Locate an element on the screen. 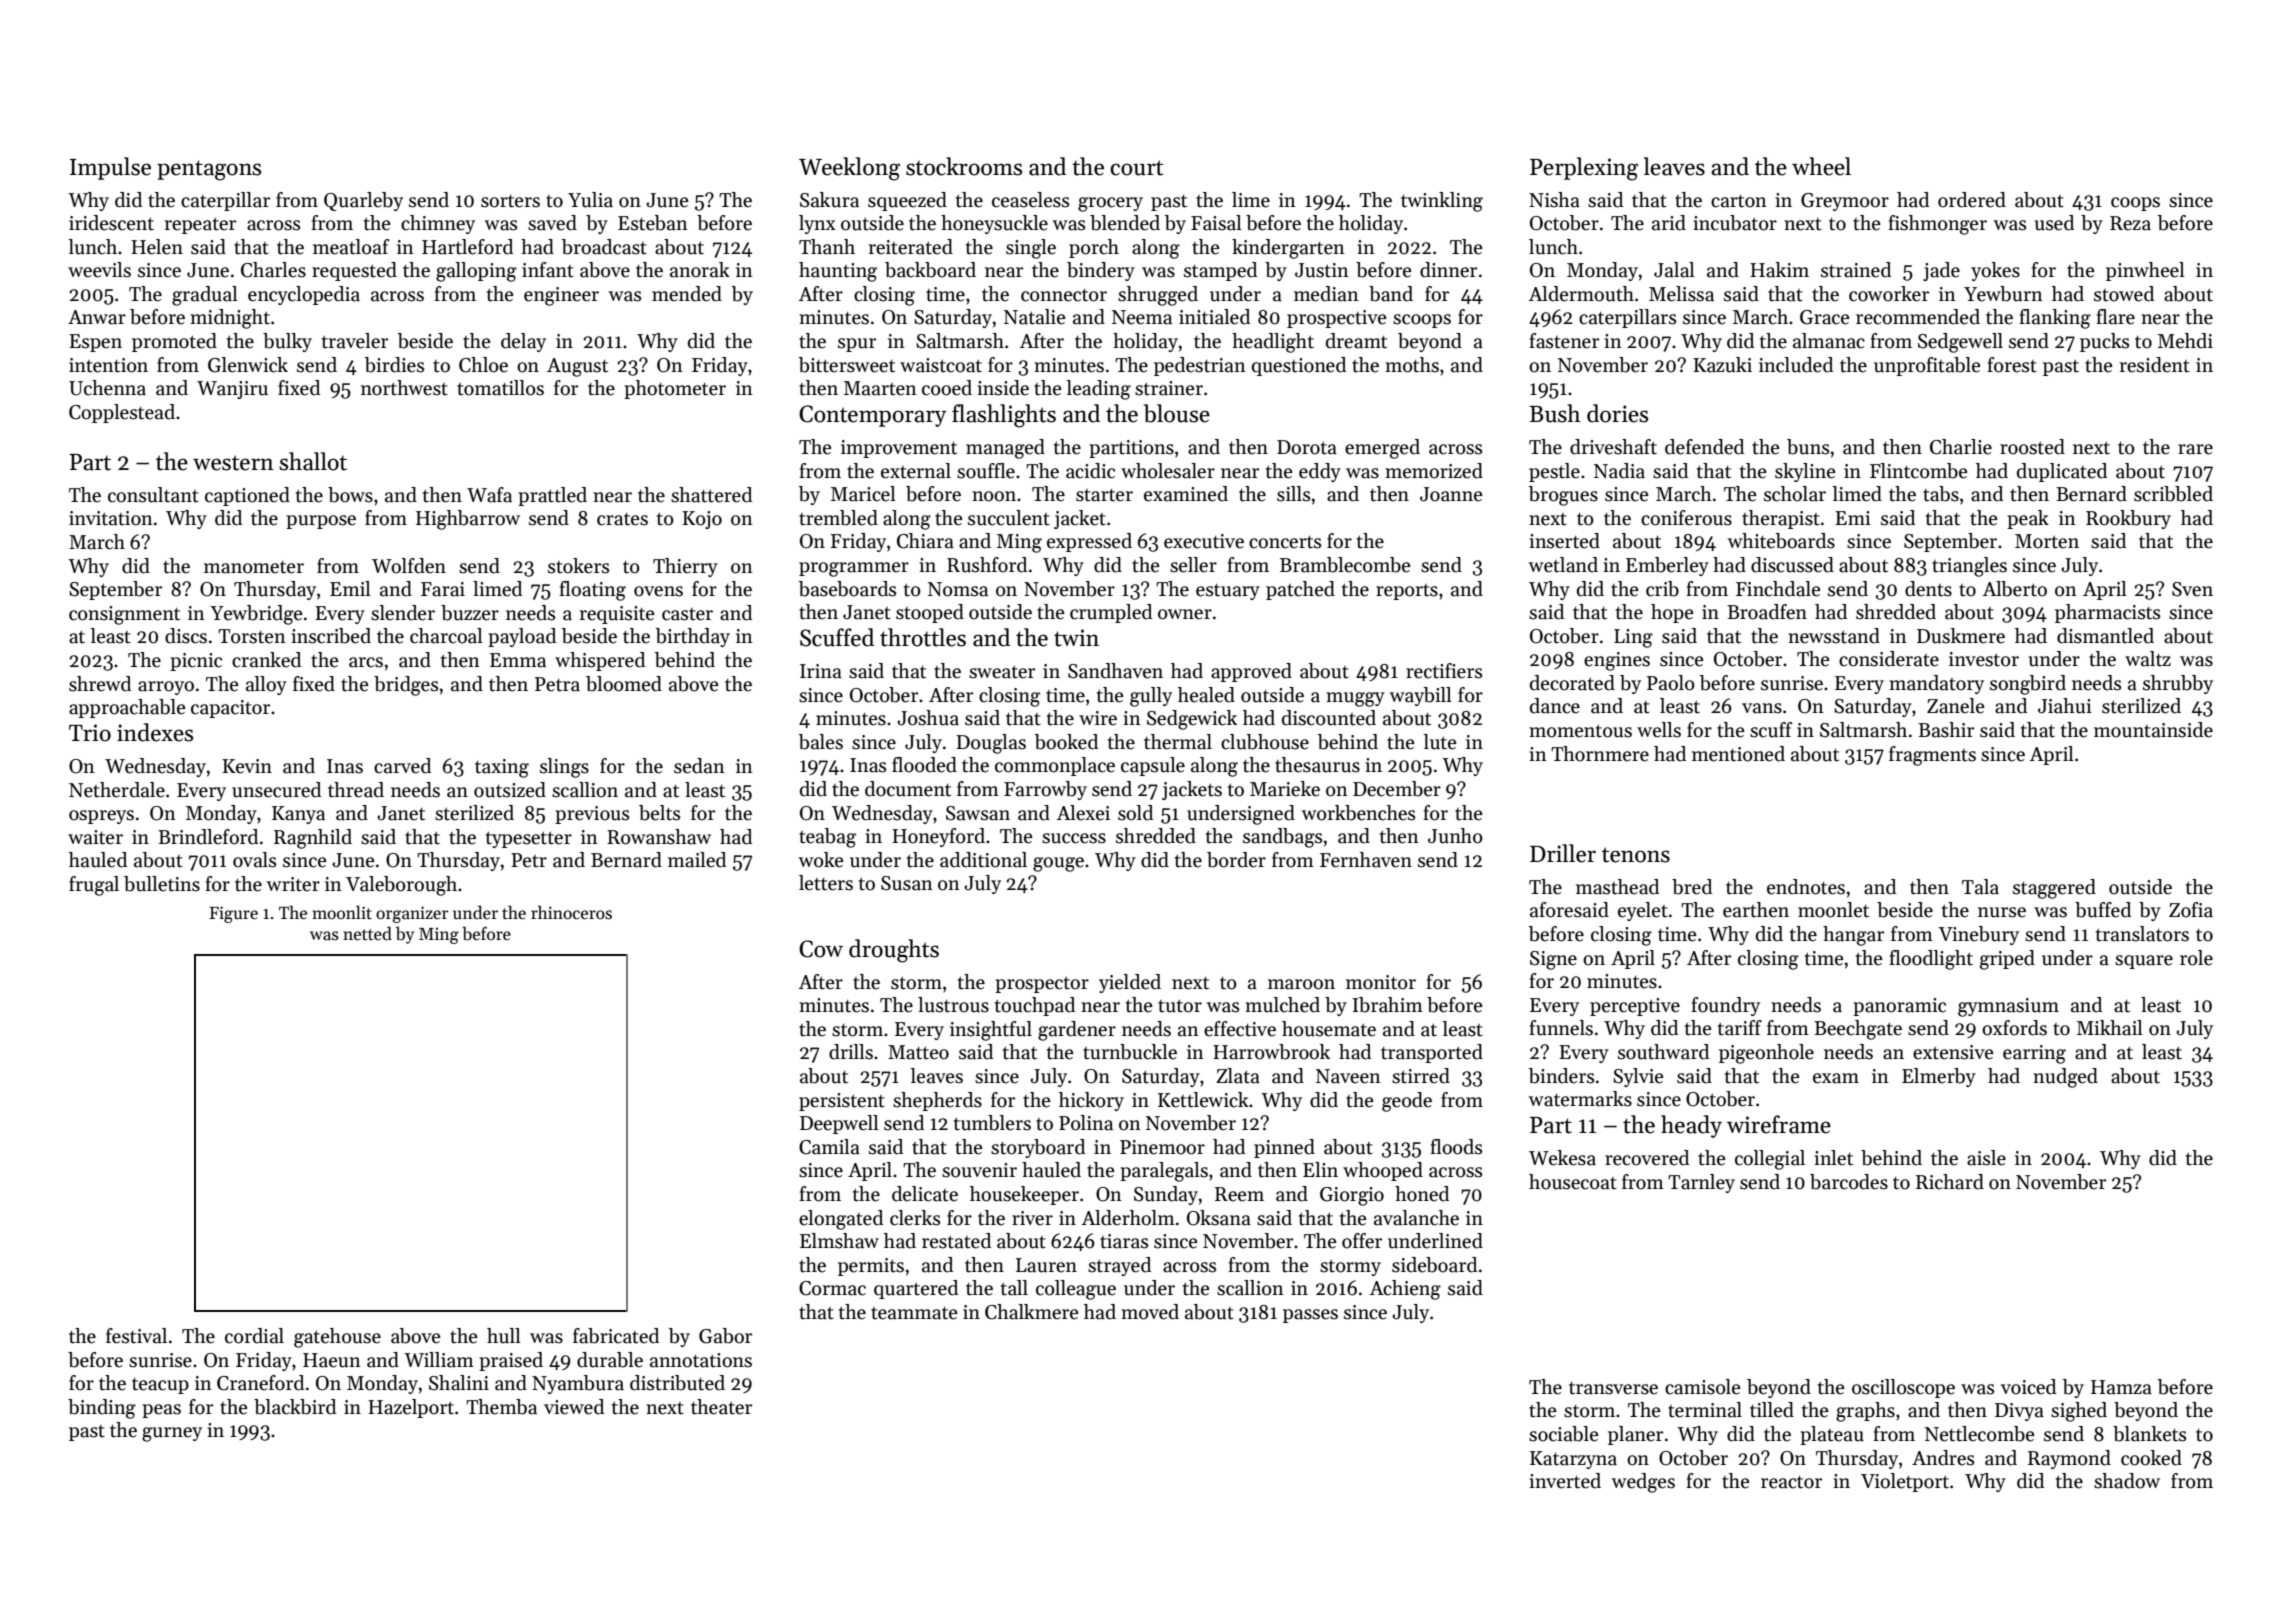 Image resolution: width=2282 pixels, height=1614 pixels. Yulia is located at coordinates (590, 200).
